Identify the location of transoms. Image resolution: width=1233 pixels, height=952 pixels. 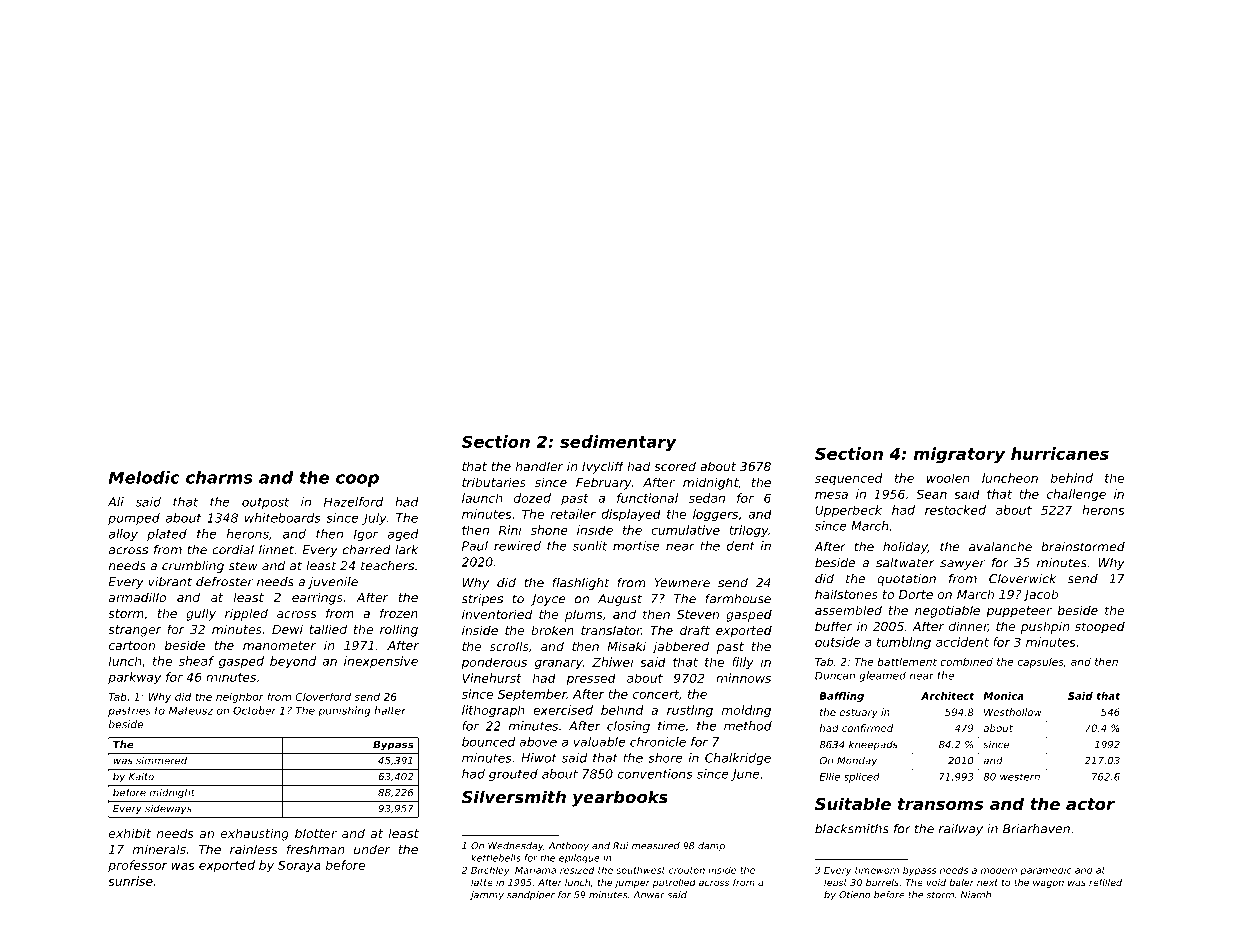
(940, 804).
